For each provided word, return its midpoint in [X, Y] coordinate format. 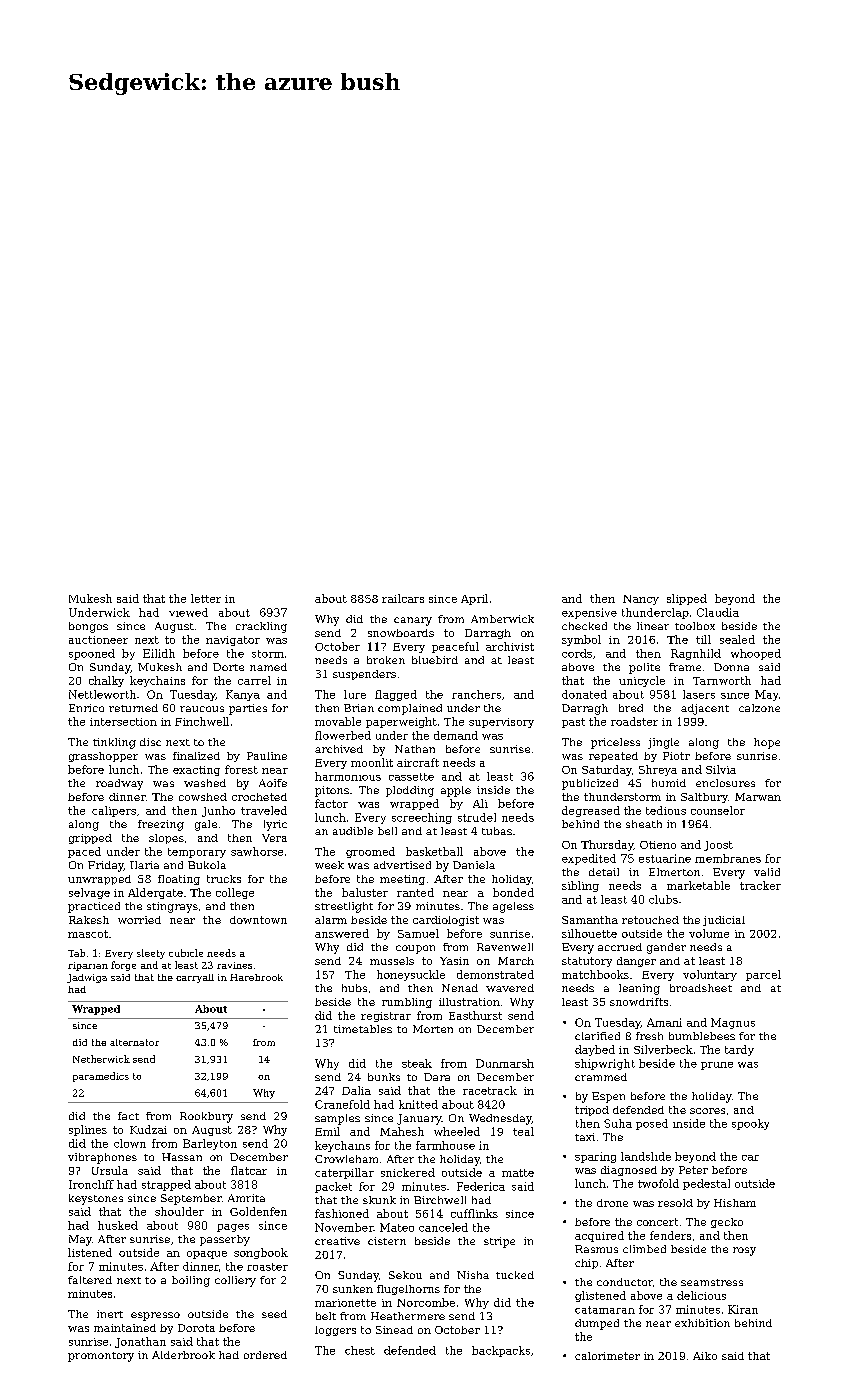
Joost [718, 846]
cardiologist [446, 921]
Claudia [718, 612]
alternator [134, 1042]
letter [206, 598]
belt [326, 1316]
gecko [727, 1223]
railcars [403, 598]
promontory [101, 1357]
